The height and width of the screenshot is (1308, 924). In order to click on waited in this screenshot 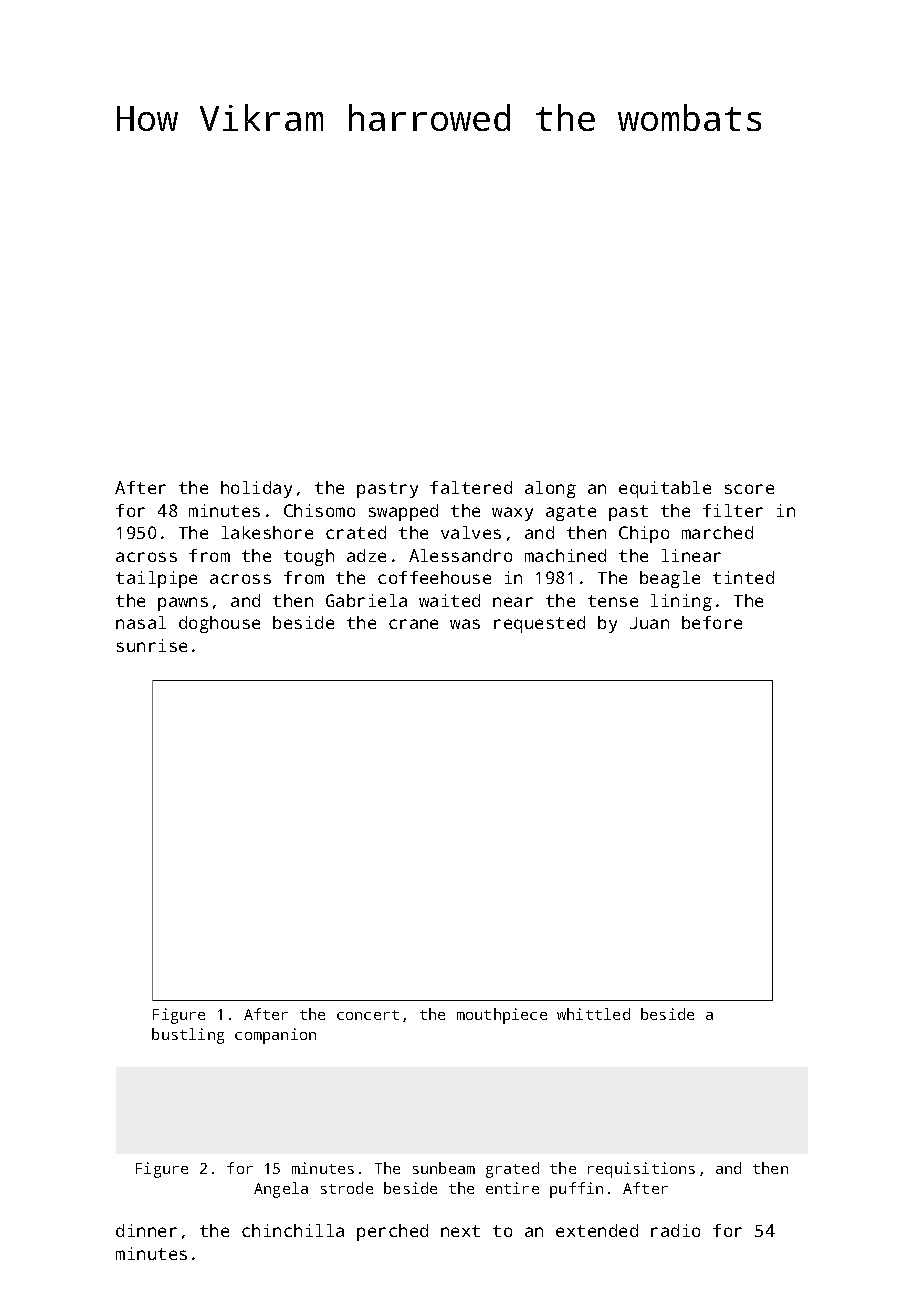, I will do `click(449, 600)`.
